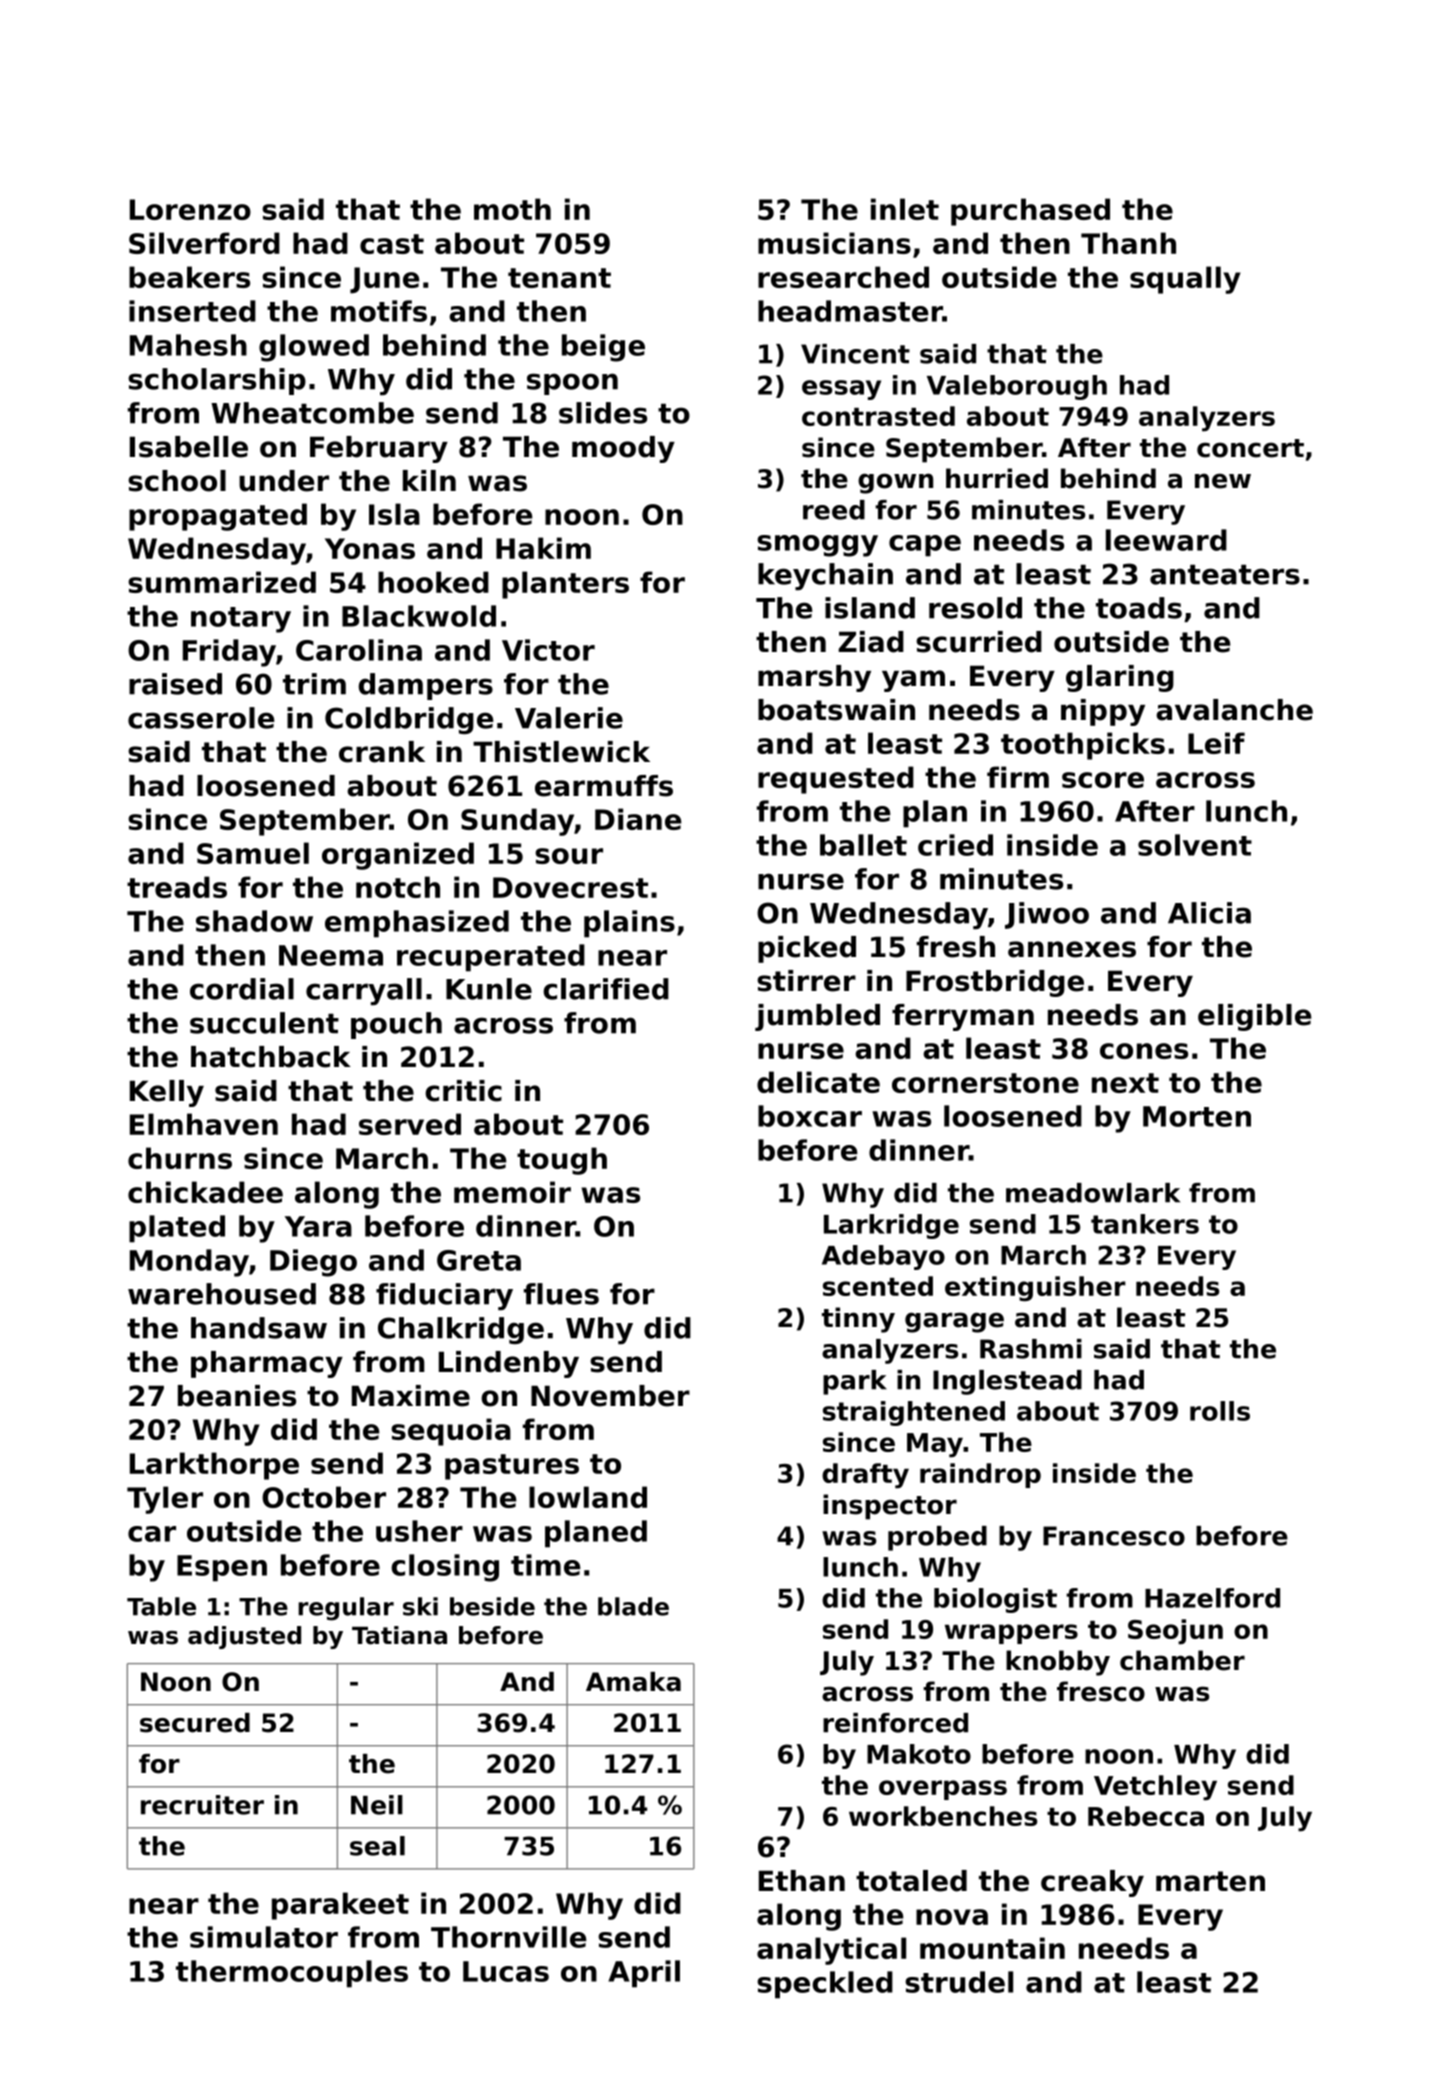 The width and height of the screenshot is (1450, 2100). What do you see at coordinates (644, 1974) in the screenshot?
I see `April` at bounding box center [644, 1974].
